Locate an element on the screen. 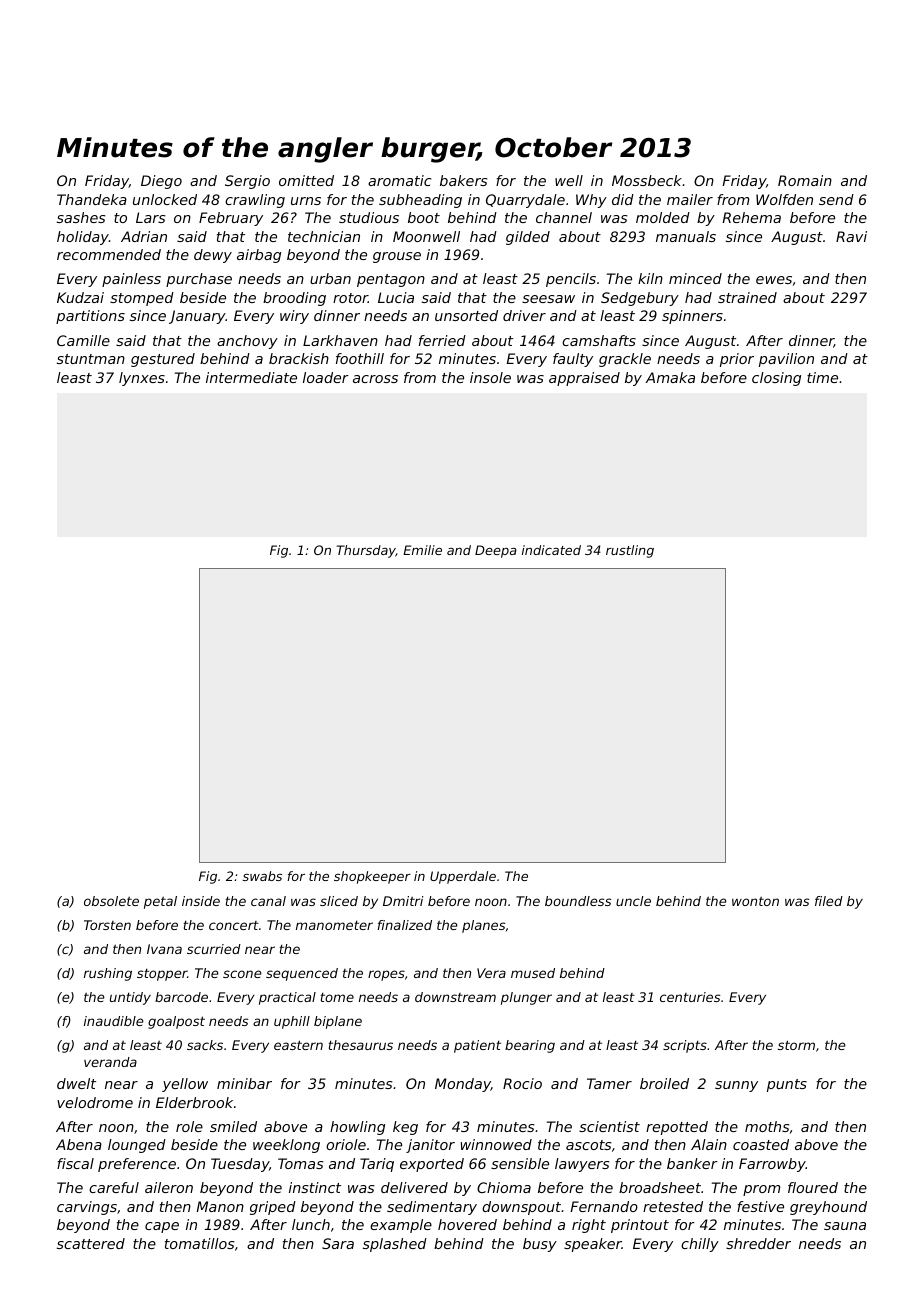  Kudzai is located at coordinates (80, 297).
